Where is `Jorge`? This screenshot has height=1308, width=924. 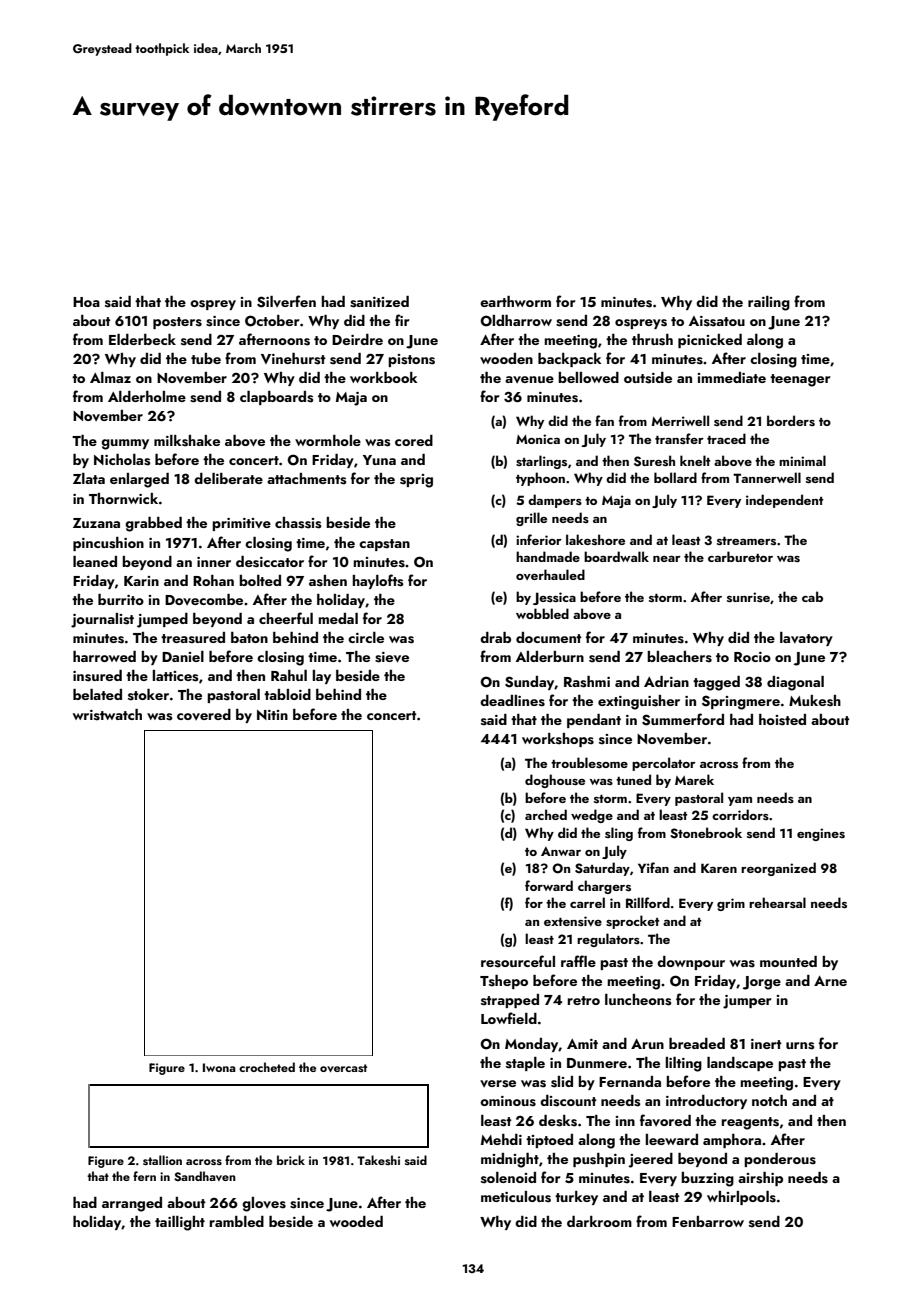
Jorge is located at coordinates (762, 983).
